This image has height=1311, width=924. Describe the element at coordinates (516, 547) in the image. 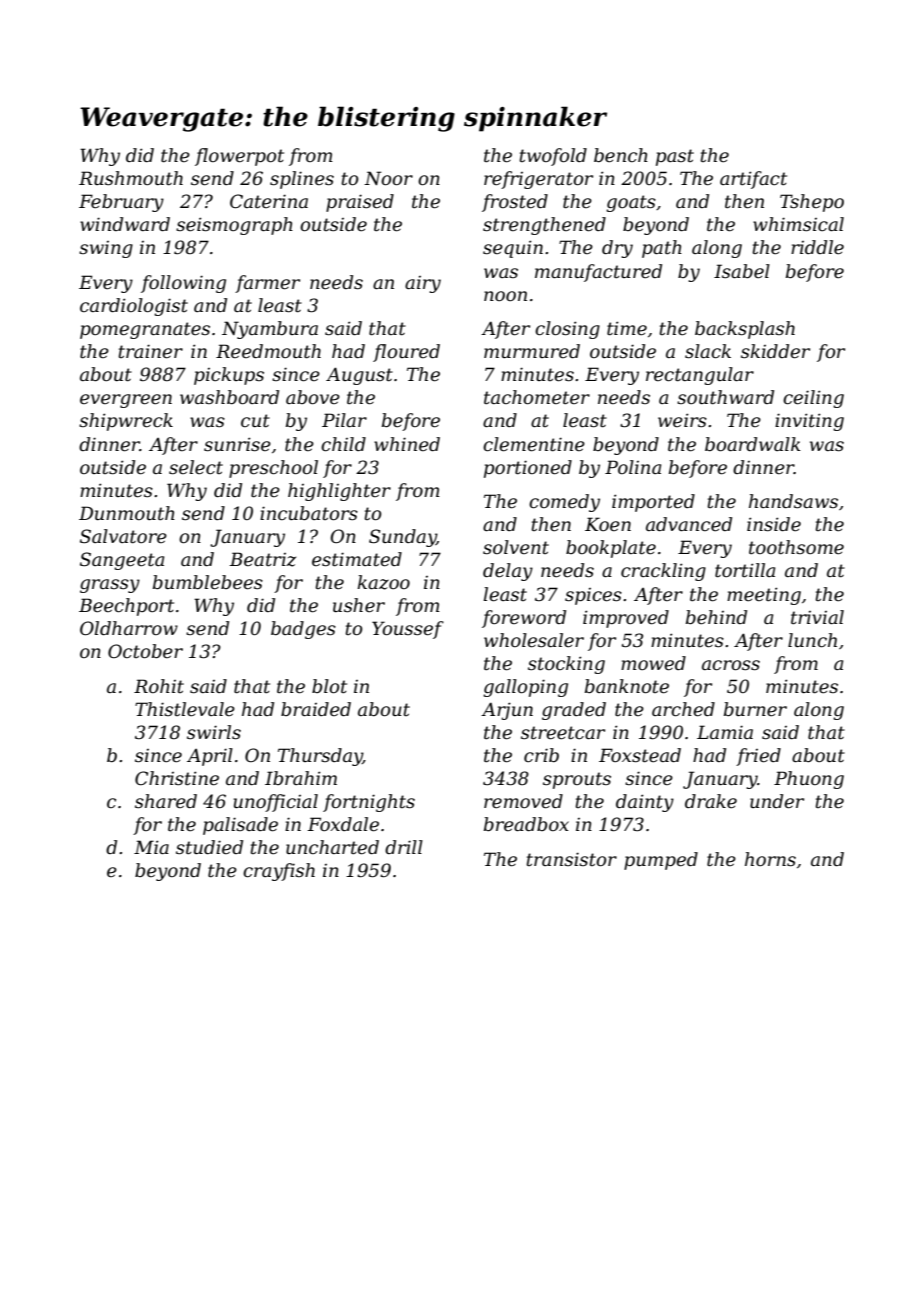

I see `solvent` at that location.
